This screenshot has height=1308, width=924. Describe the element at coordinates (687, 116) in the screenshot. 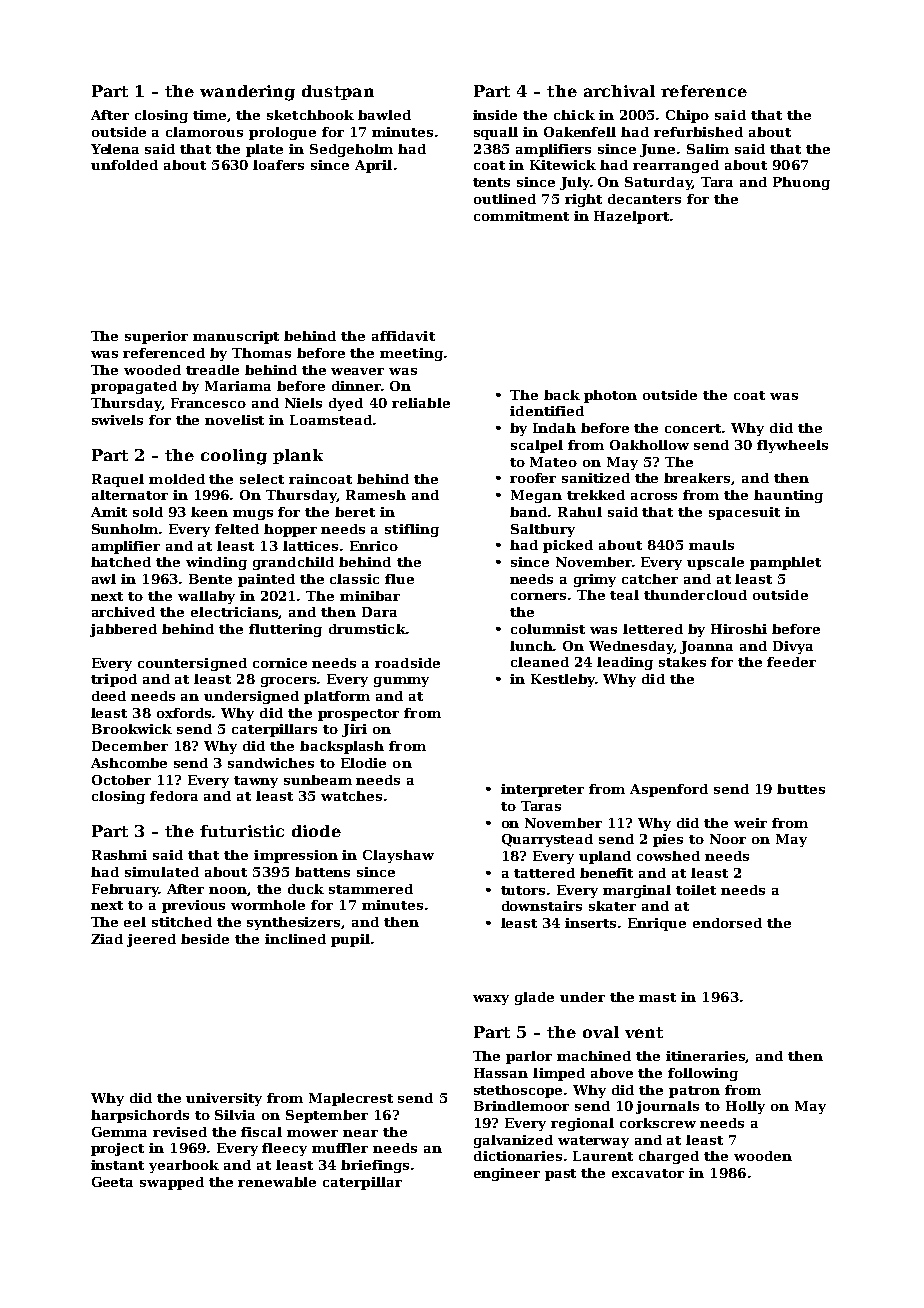

I see `Chipo` at that location.
